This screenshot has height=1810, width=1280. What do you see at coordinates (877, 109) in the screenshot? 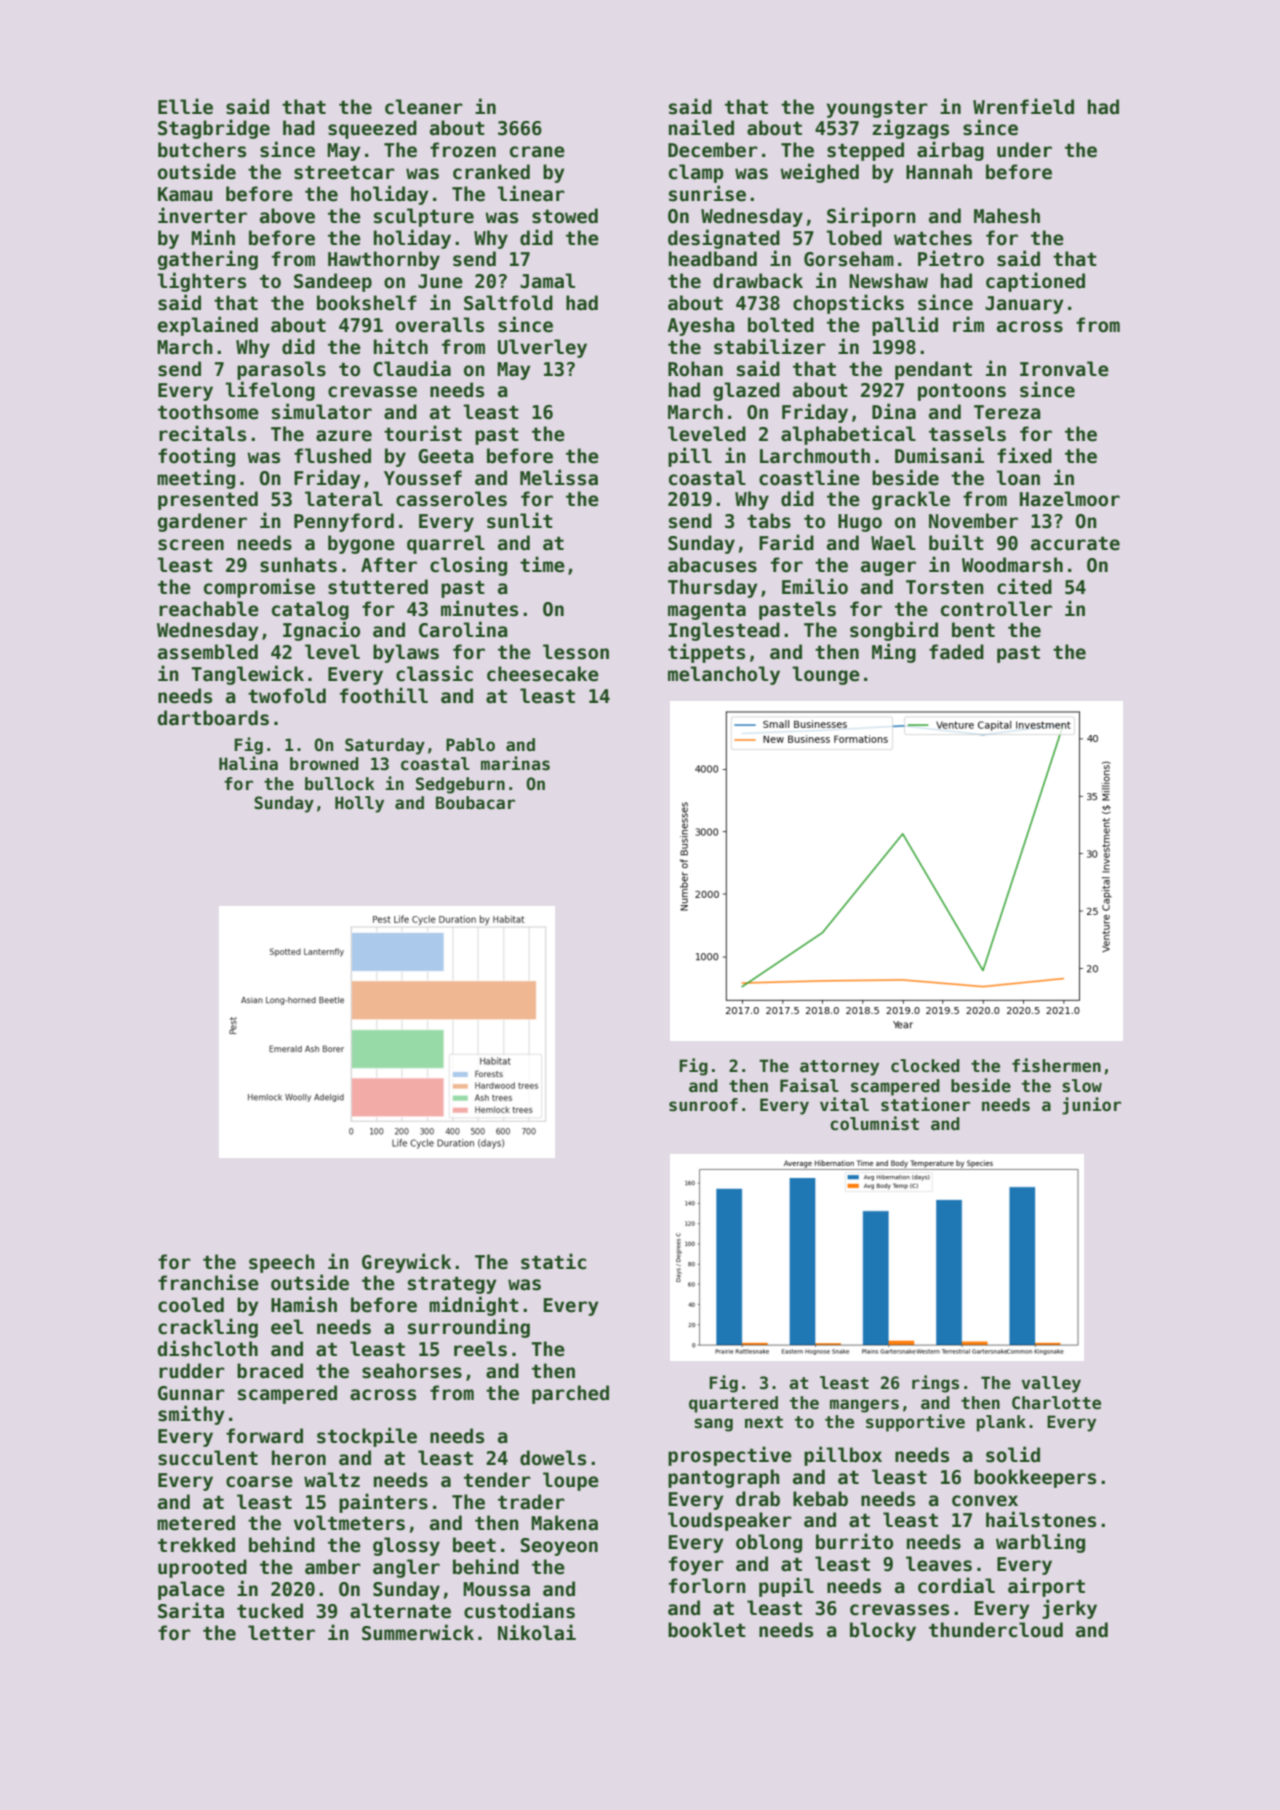
I see `youngster` at bounding box center [877, 109].
